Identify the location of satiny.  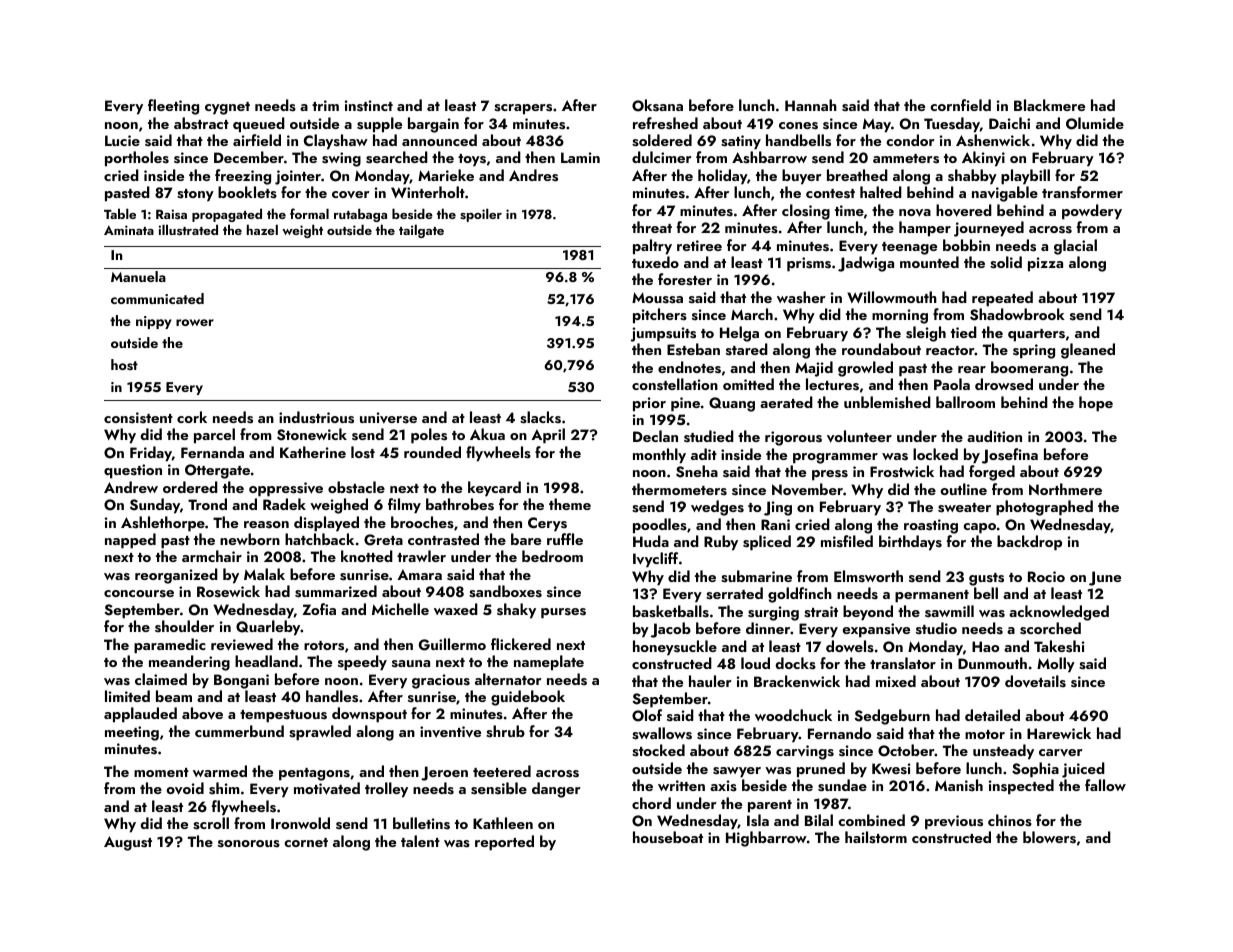
(741, 142).
